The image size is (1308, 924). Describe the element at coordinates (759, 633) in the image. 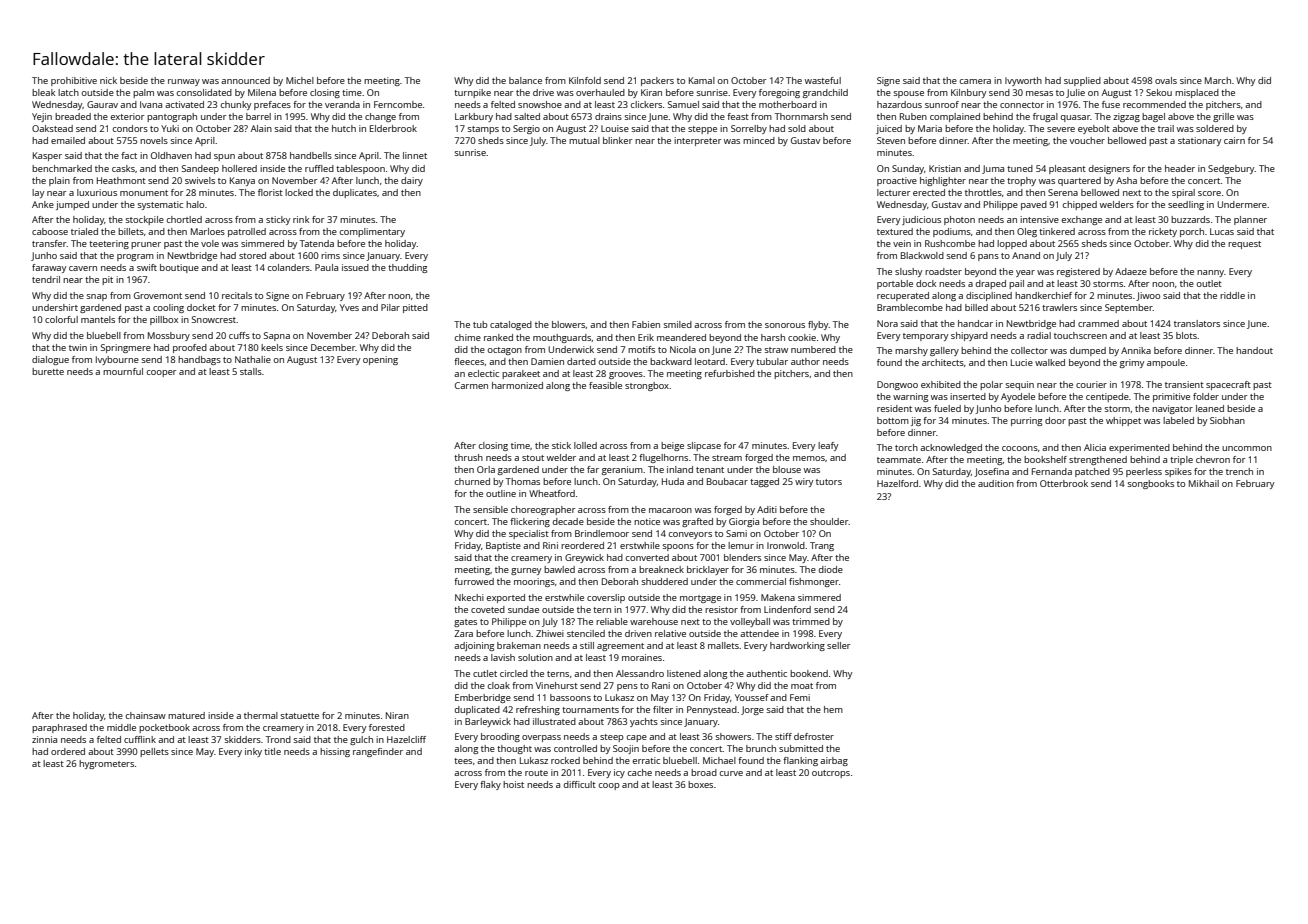

I see `attendee` at that location.
